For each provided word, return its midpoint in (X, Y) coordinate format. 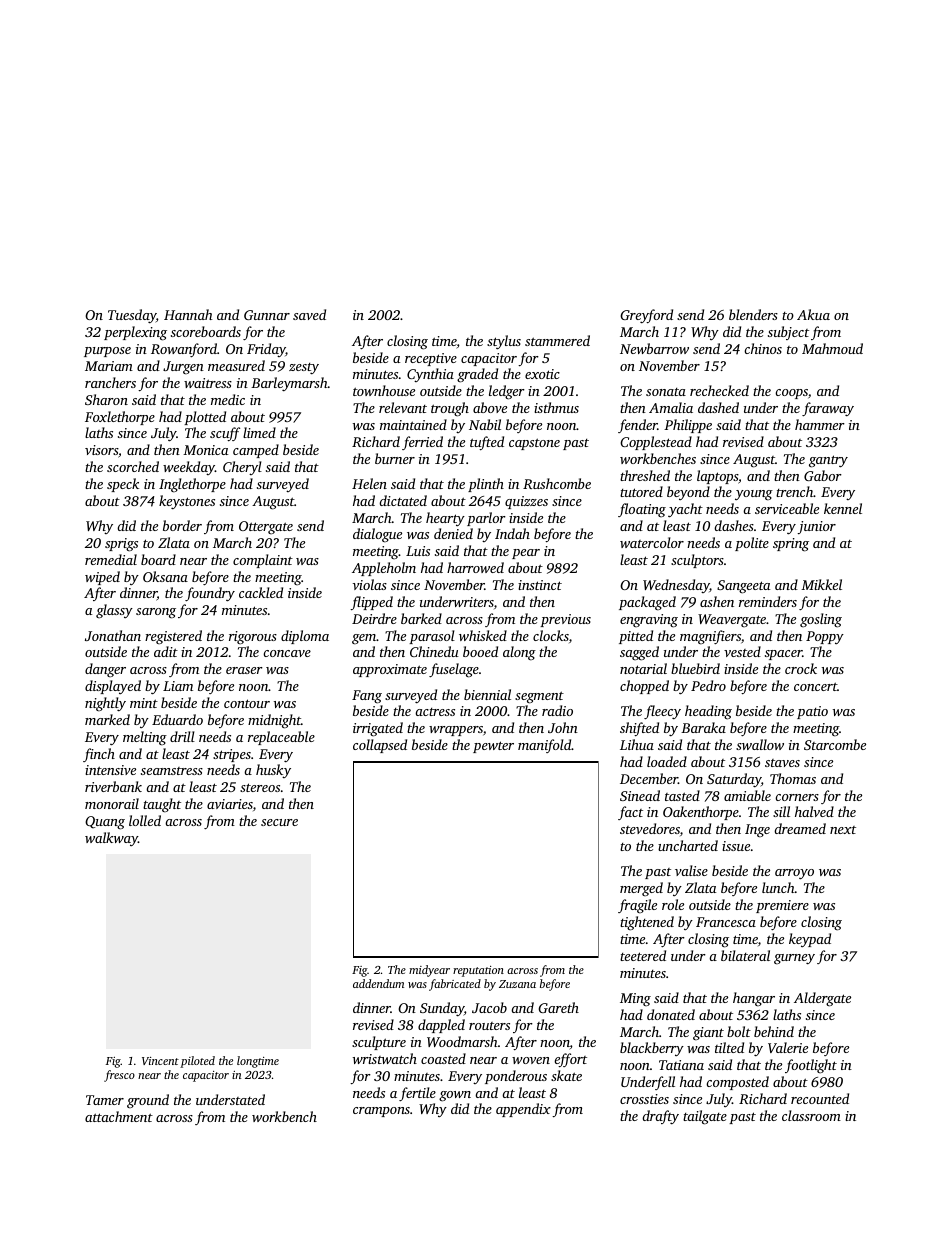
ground (148, 1101)
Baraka (703, 727)
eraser (244, 670)
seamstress (172, 771)
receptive (431, 359)
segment (539, 697)
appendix (523, 1110)
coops (791, 394)
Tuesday (132, 316)
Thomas (793, 778)
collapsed (380, 746)
